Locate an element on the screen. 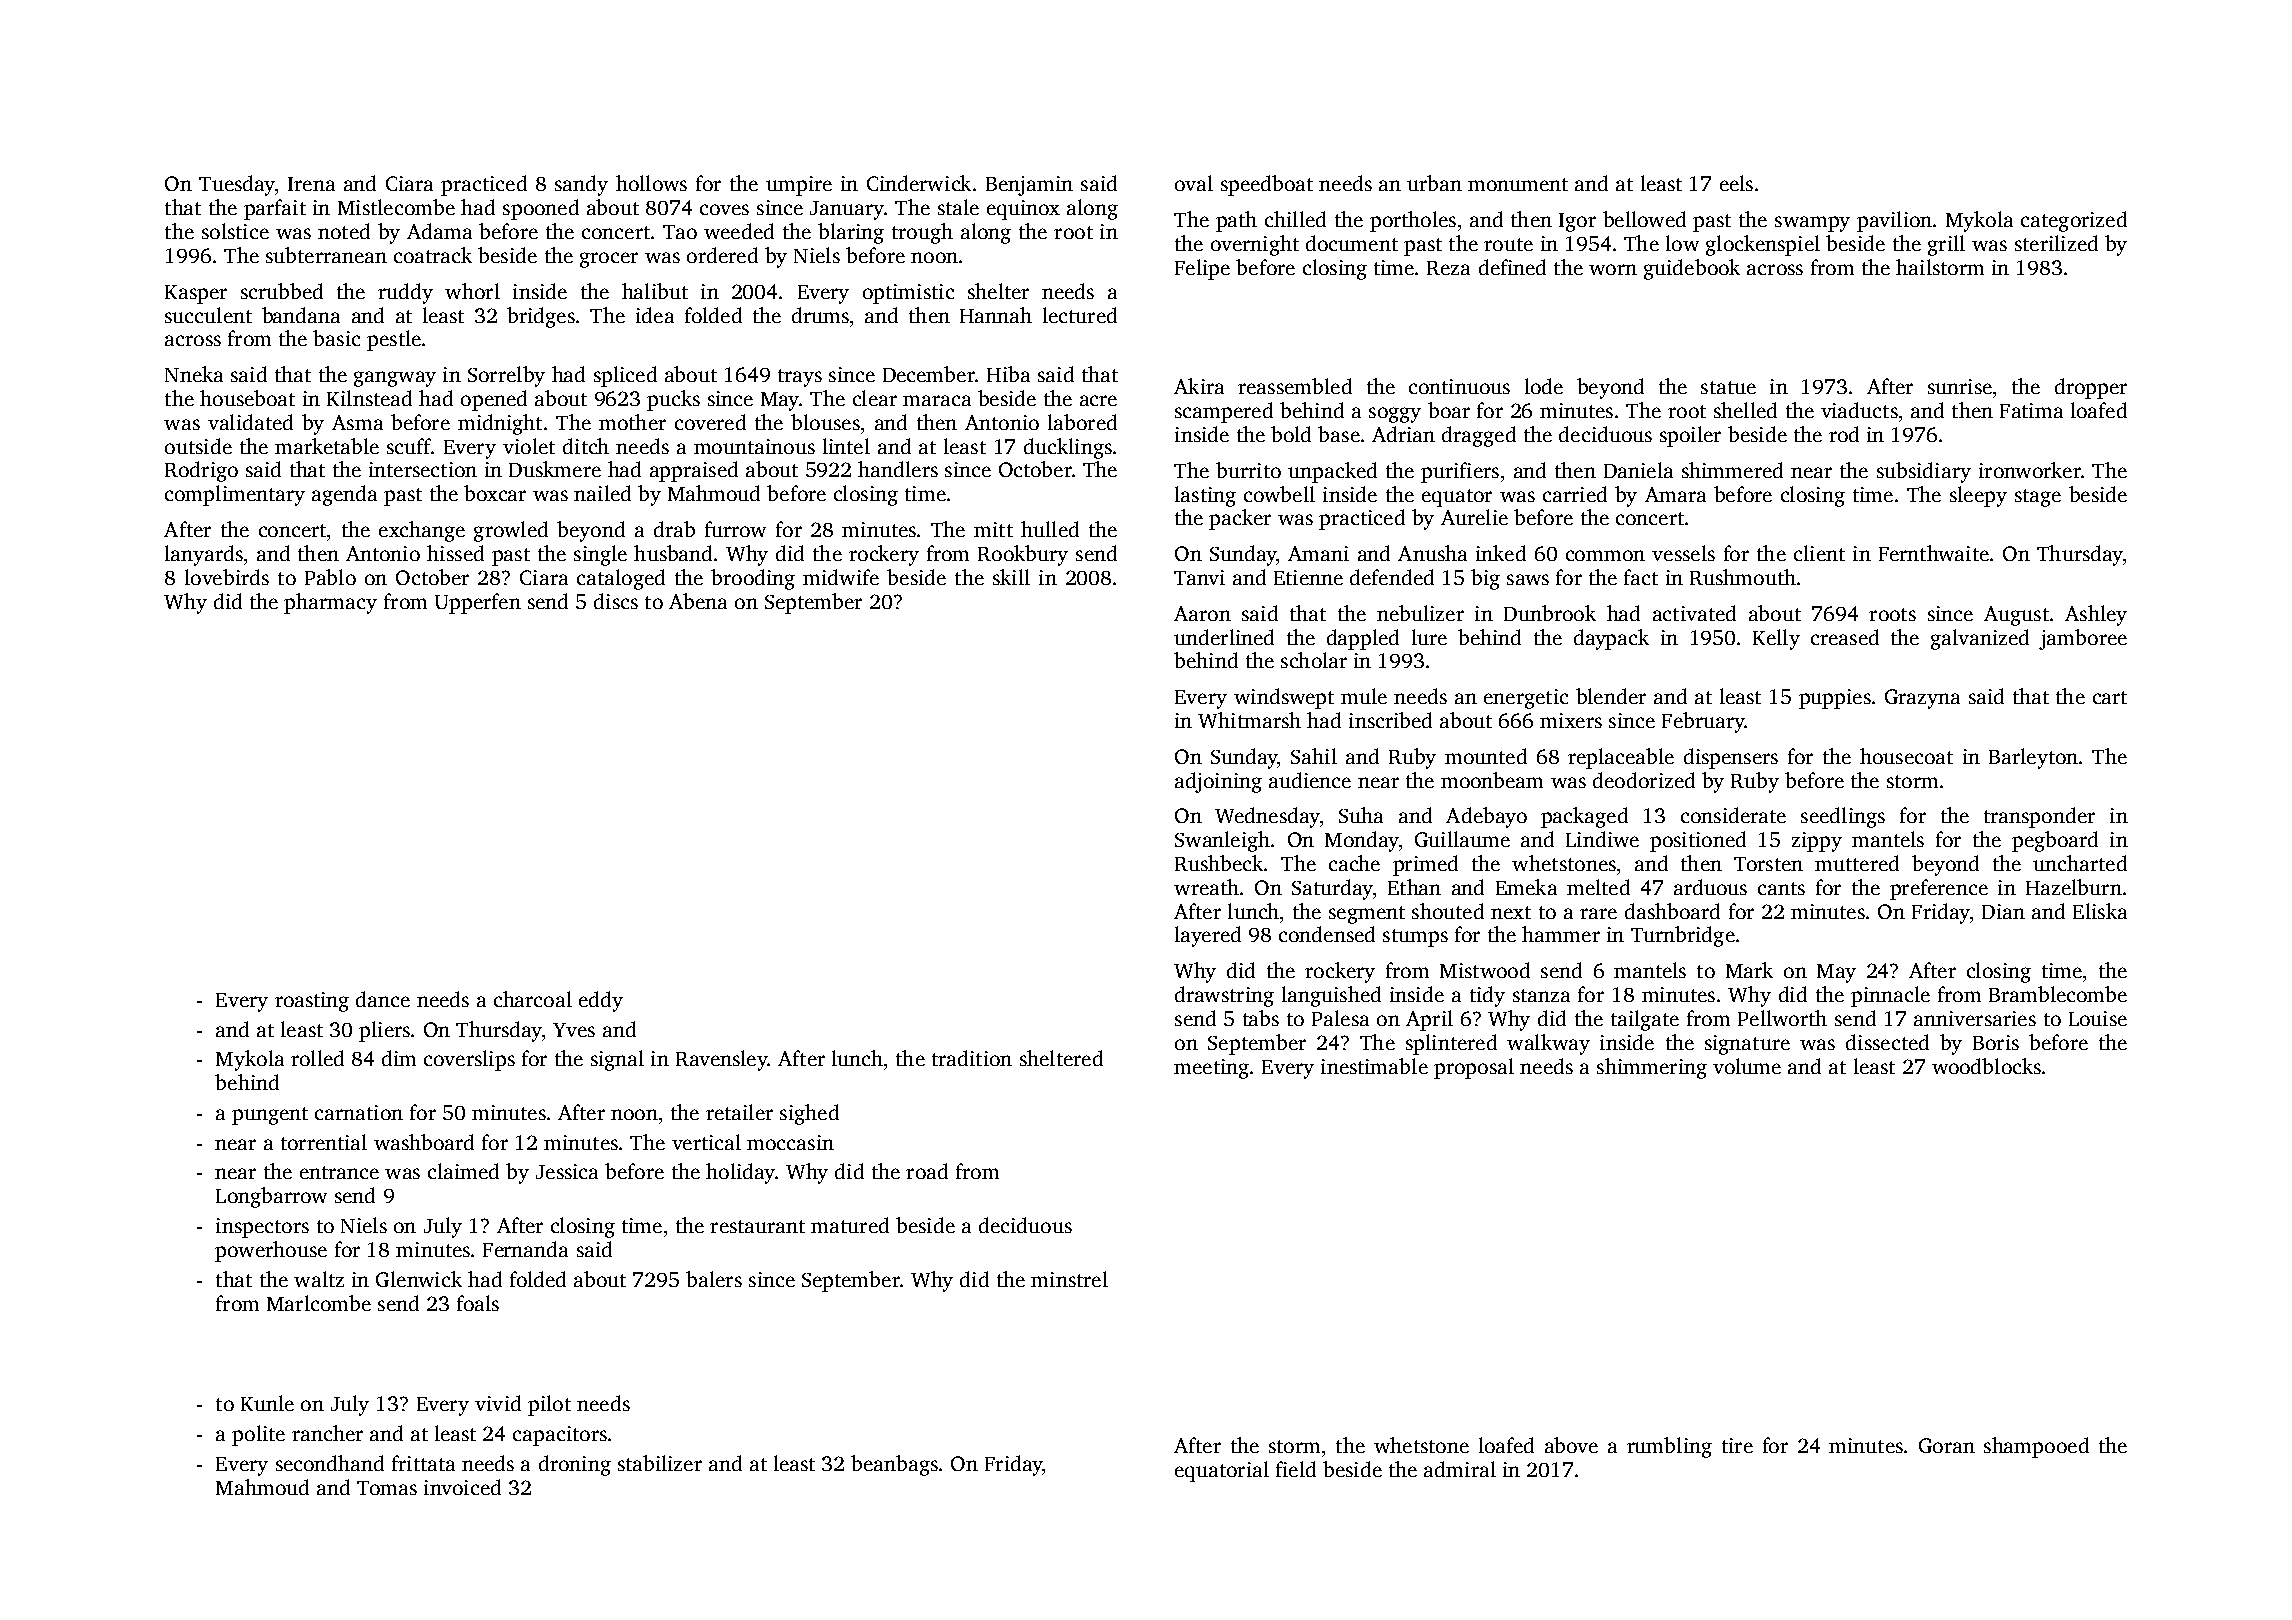 The height and width of the screenshot is (1620, 2292). Nneka is located at coordinates (194, 374).
